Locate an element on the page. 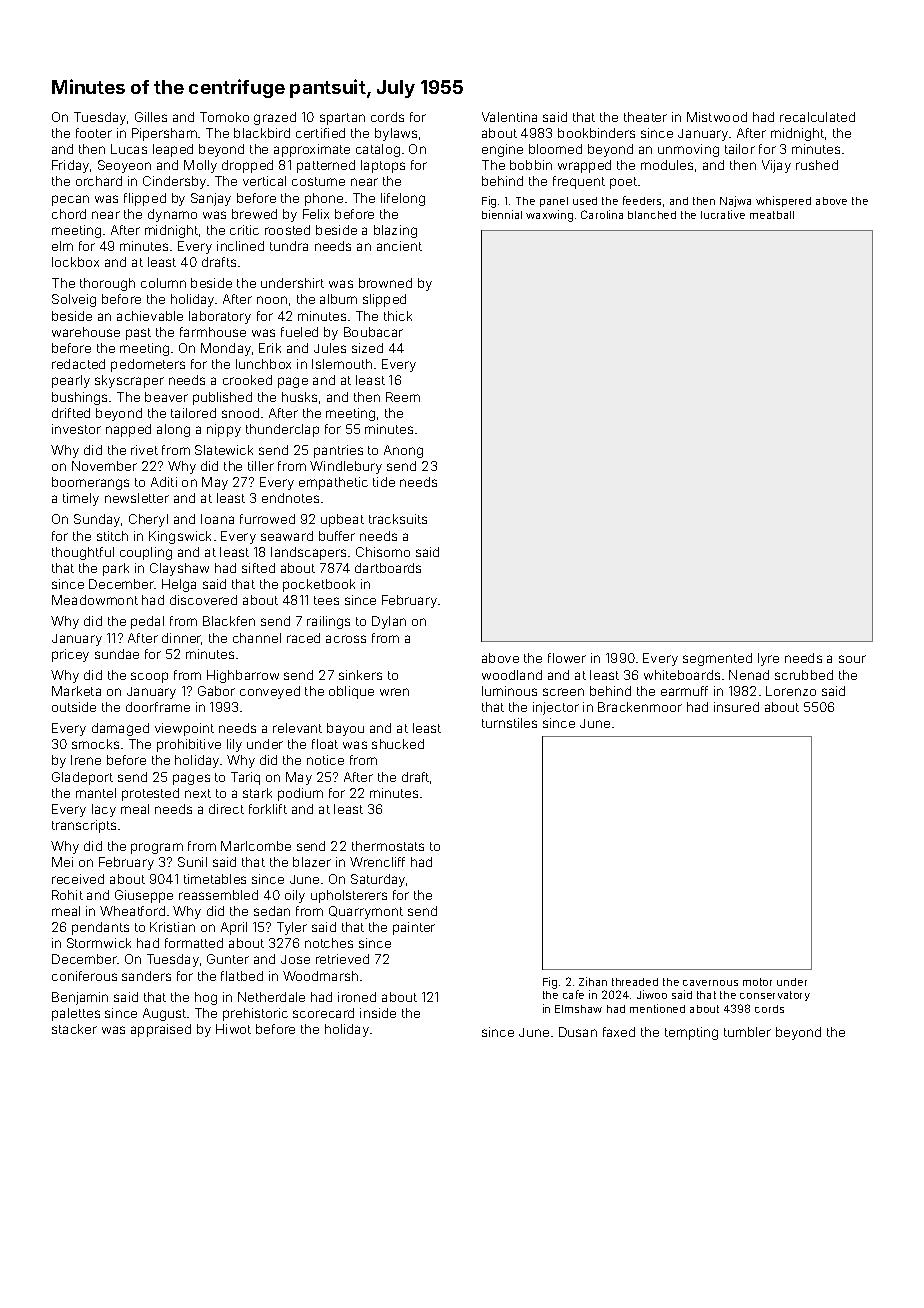 The width and height of the page is (924, 1308). stitch is located at coordinates (112, 536).
